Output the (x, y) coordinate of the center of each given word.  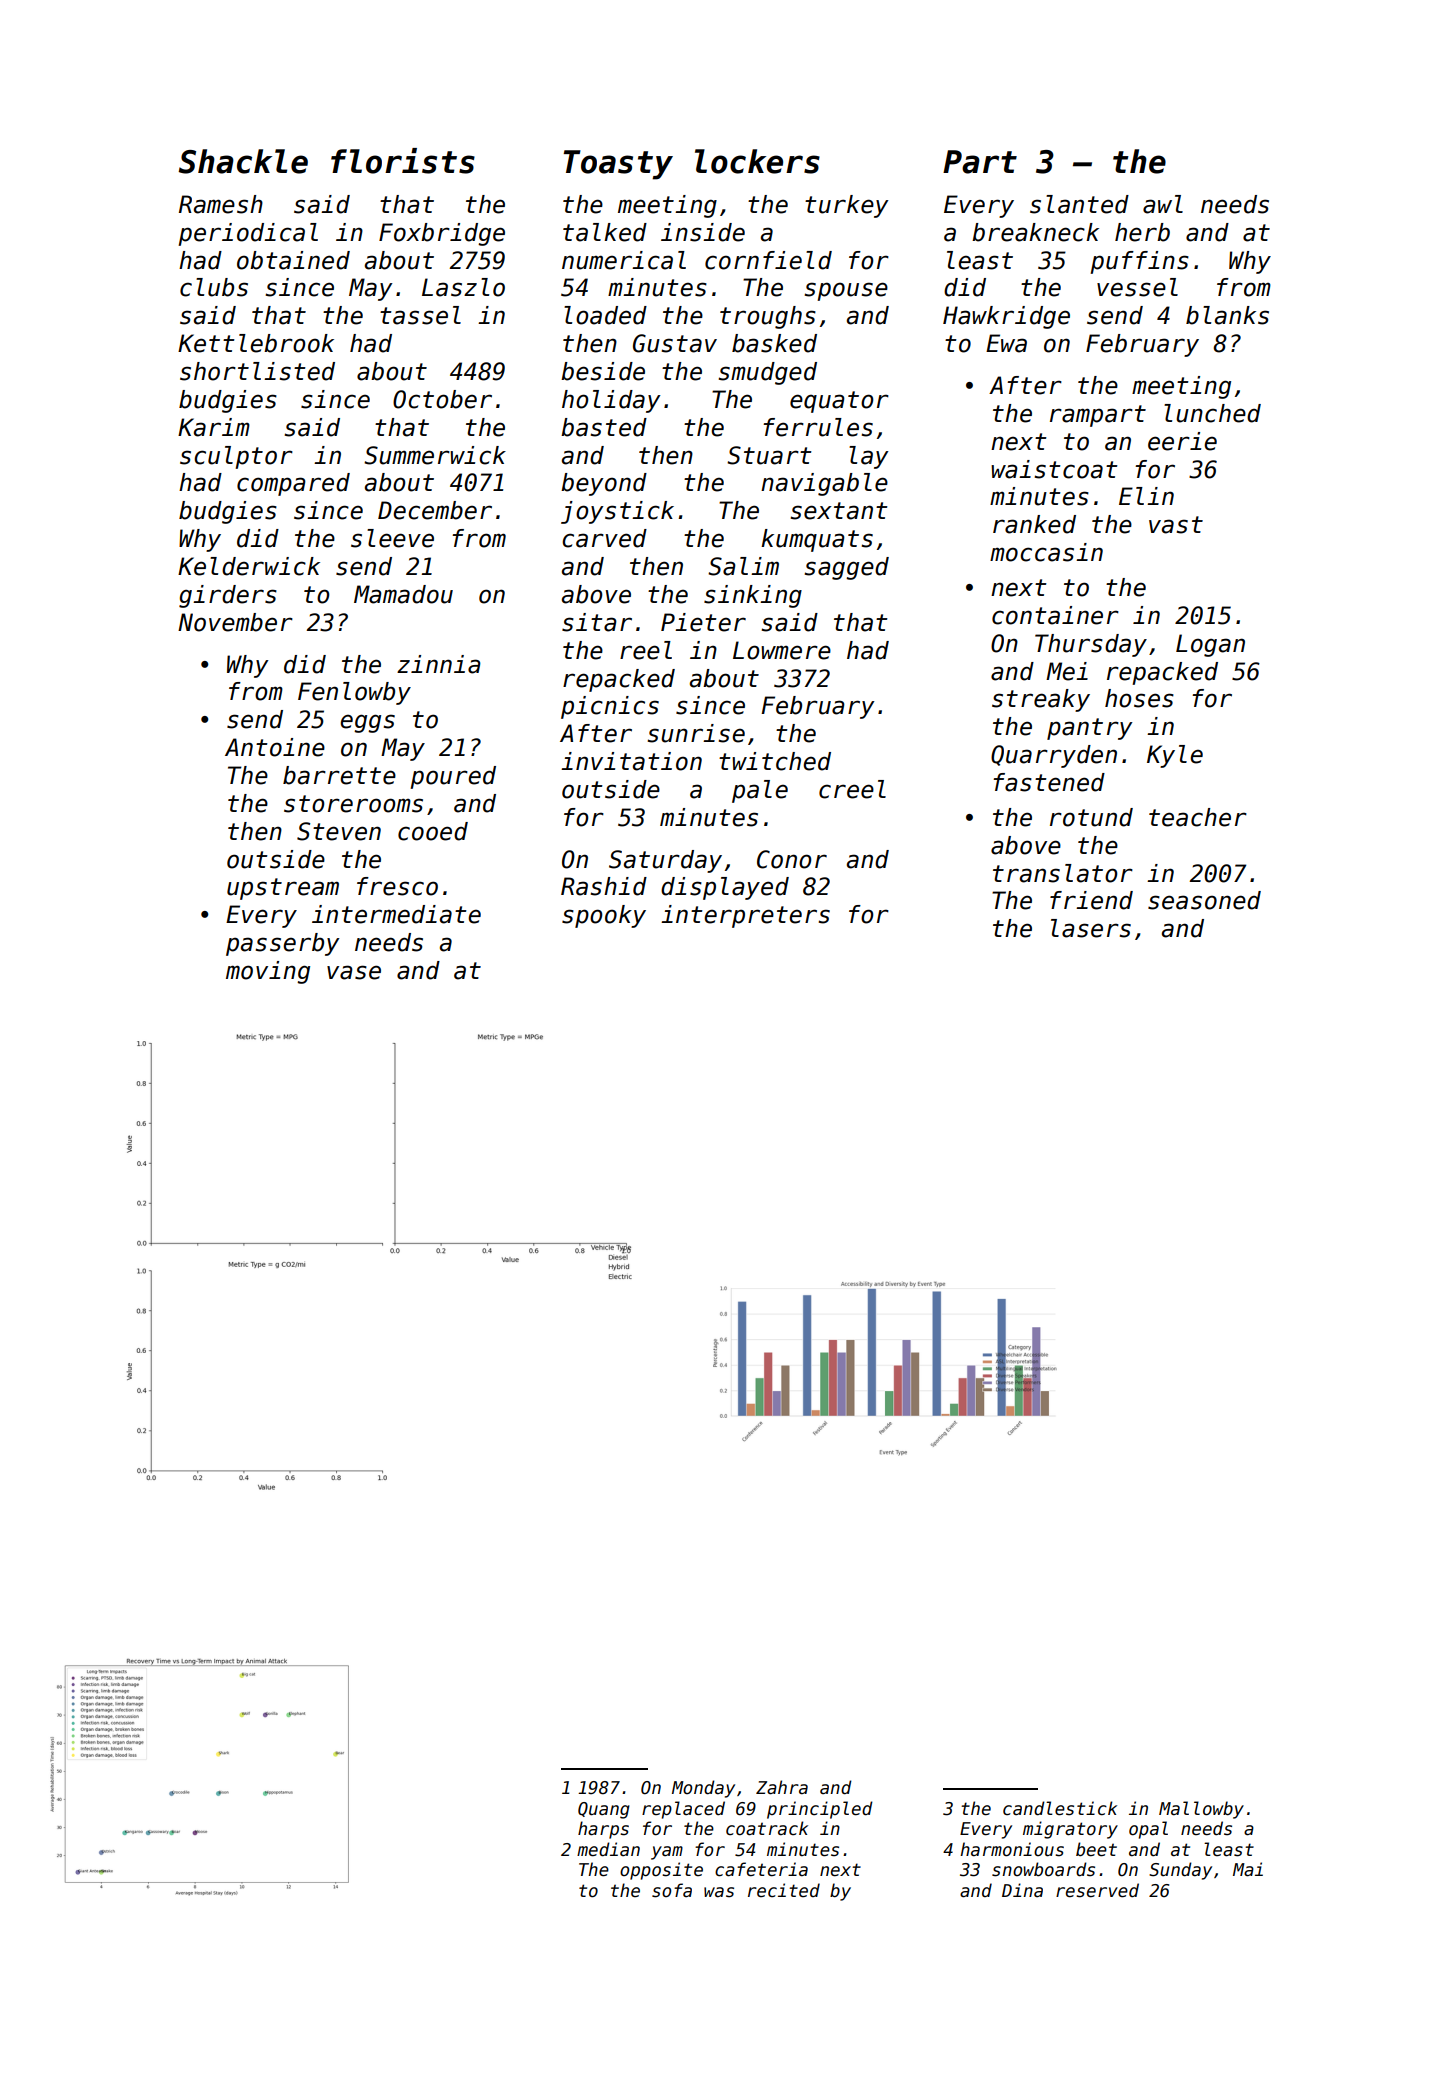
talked (605, 232)
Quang (604, 1810)
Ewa (1006, 343)
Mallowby (1201, 1810)
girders (228, 596)
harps (603, 1830)
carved (604, 538)
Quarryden (1054, 756)
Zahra (782, 1787)
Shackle (243, 161)
